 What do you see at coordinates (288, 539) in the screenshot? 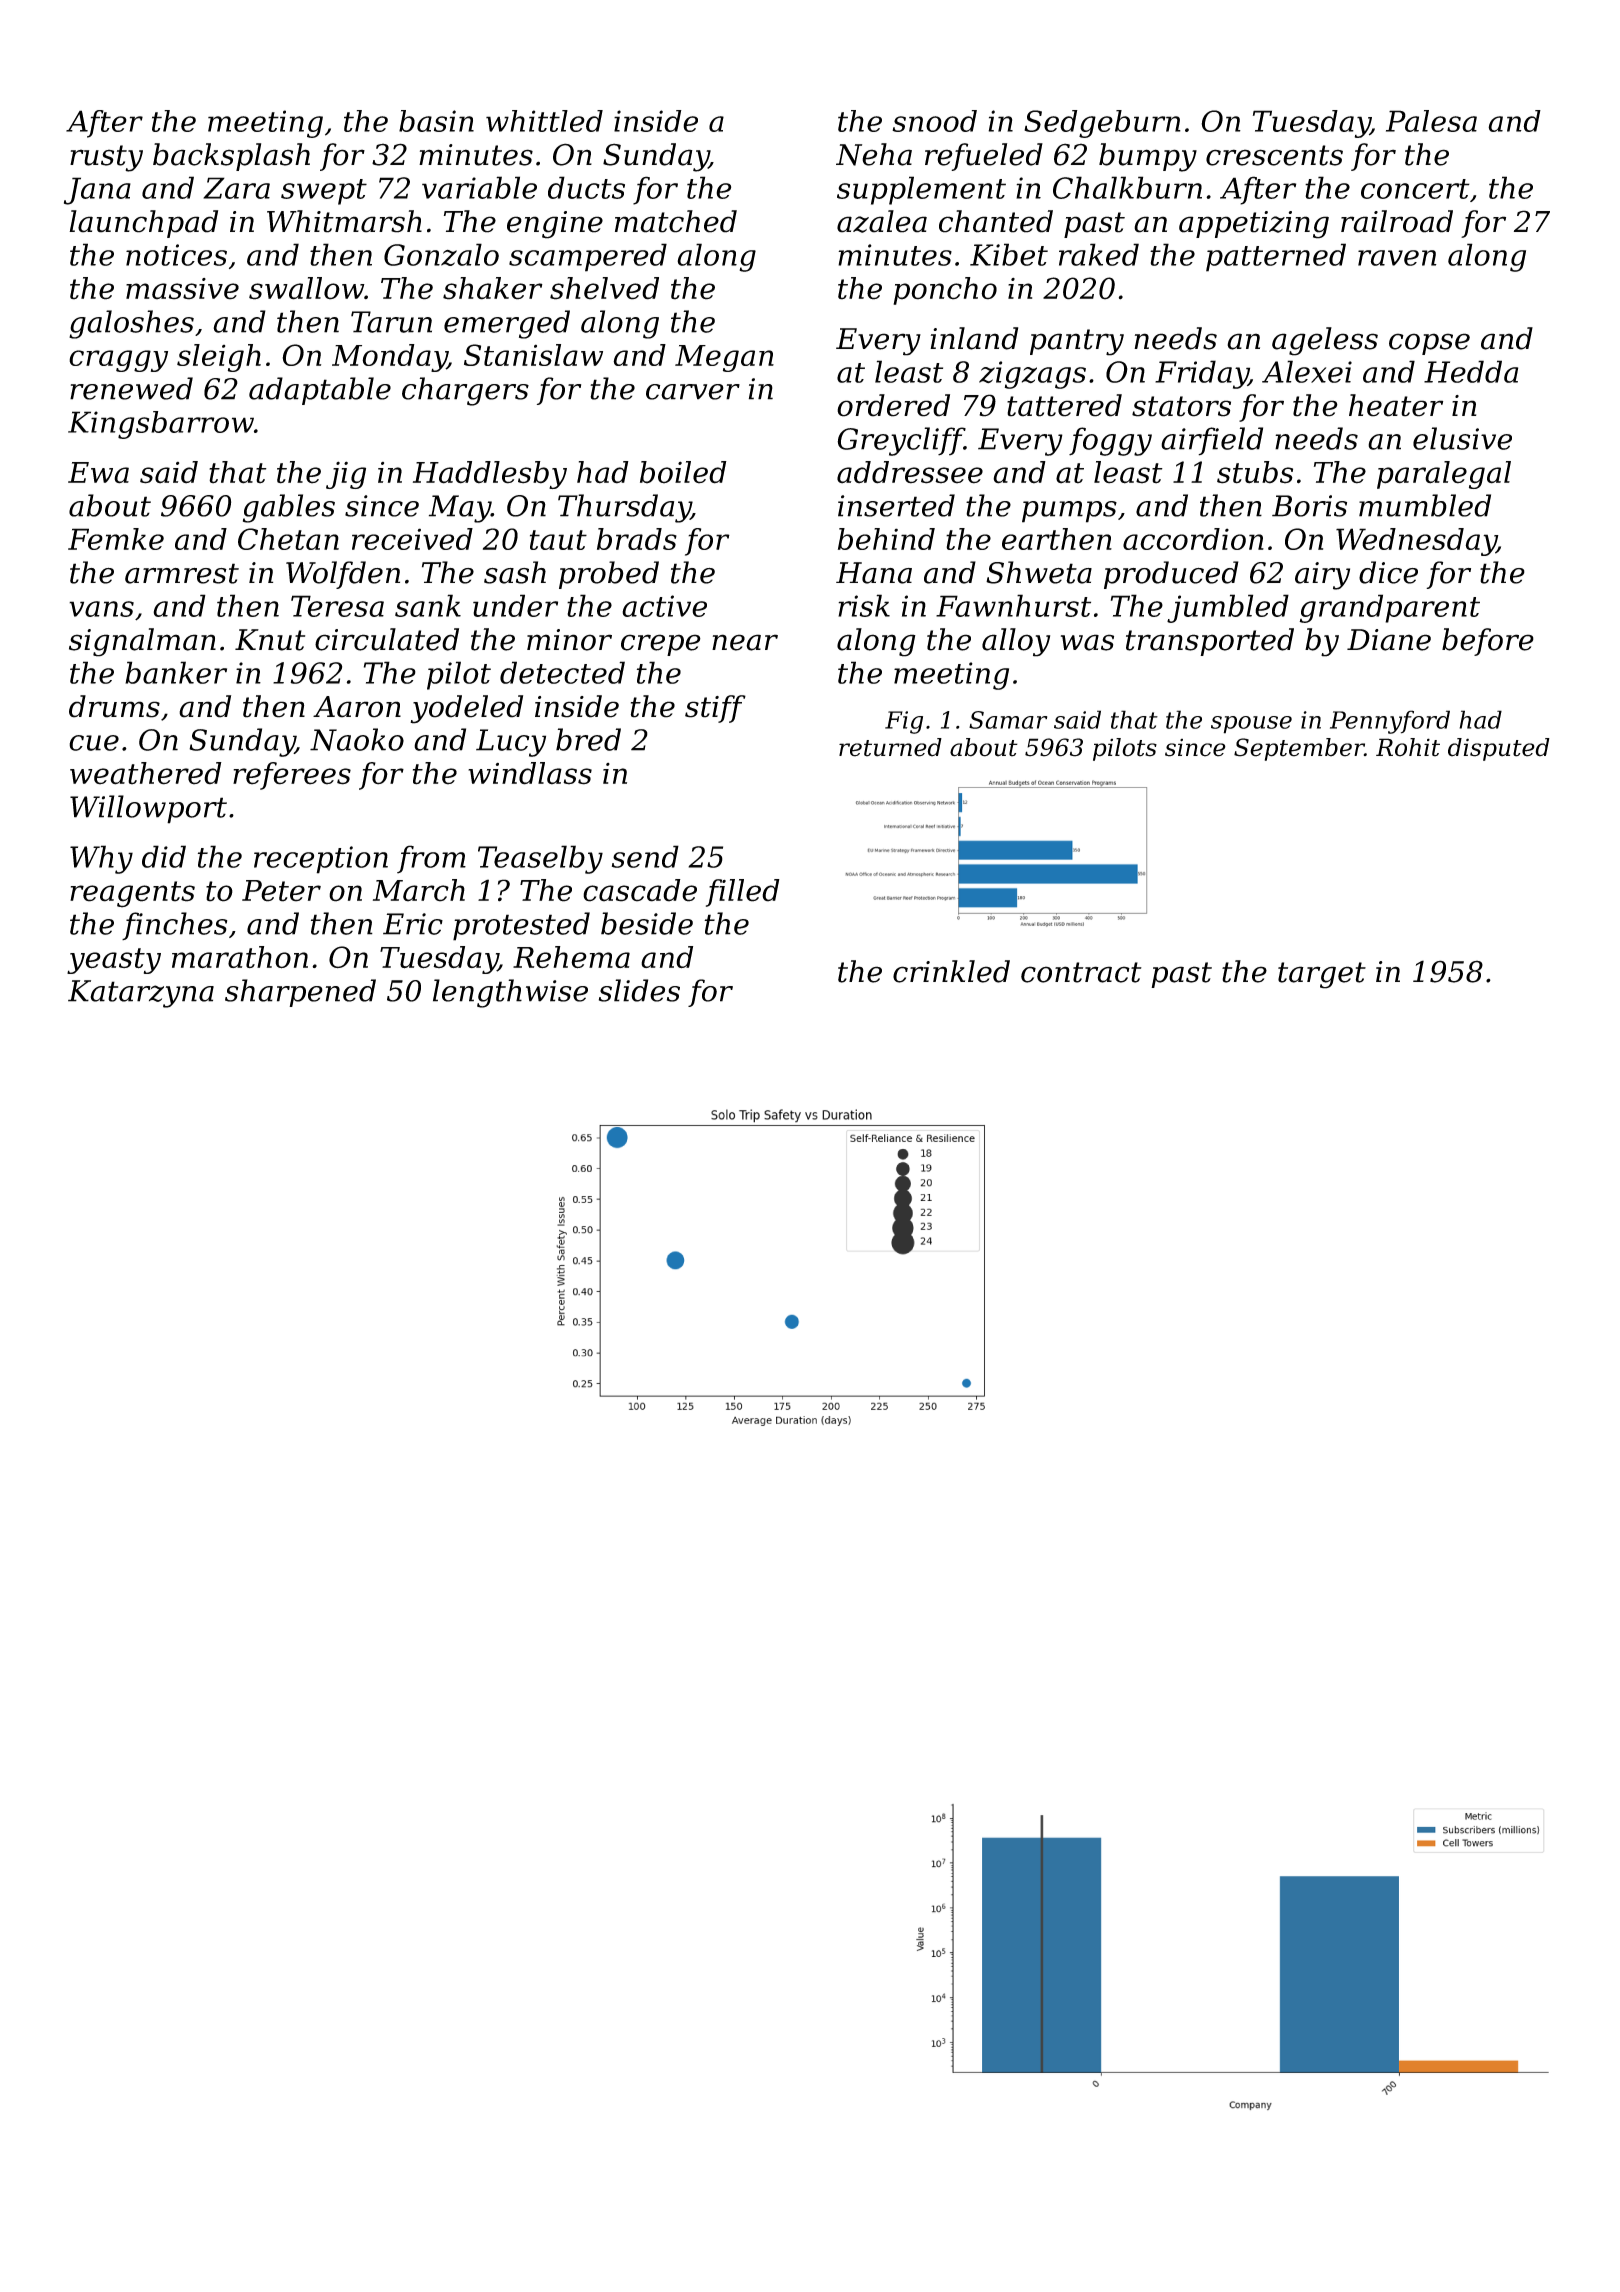
I see `Chetan` at bounding box center [288, 539].
